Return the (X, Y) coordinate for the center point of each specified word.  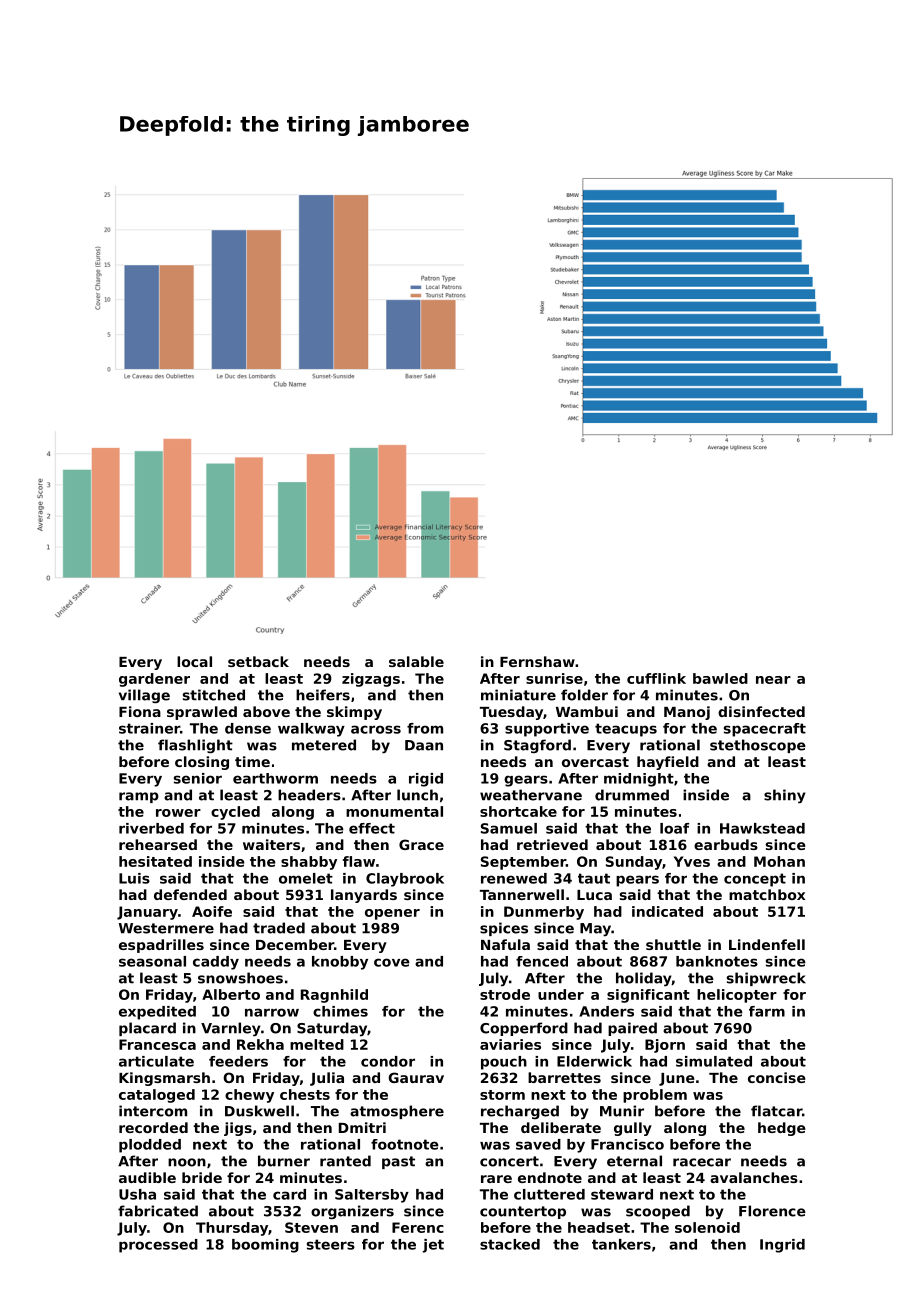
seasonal (152, 961)
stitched (214, 695)
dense (248, 728)
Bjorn (665, 1046)
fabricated (158, 1211)
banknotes (717, 961)
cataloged (157, 1096)
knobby (340, 963)
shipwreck (766, 979)
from (425, 728)
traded (279, 928)
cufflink (656, 678)
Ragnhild (334, 996)
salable (416, 661)
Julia (327, 1079)
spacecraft (765, 730)
